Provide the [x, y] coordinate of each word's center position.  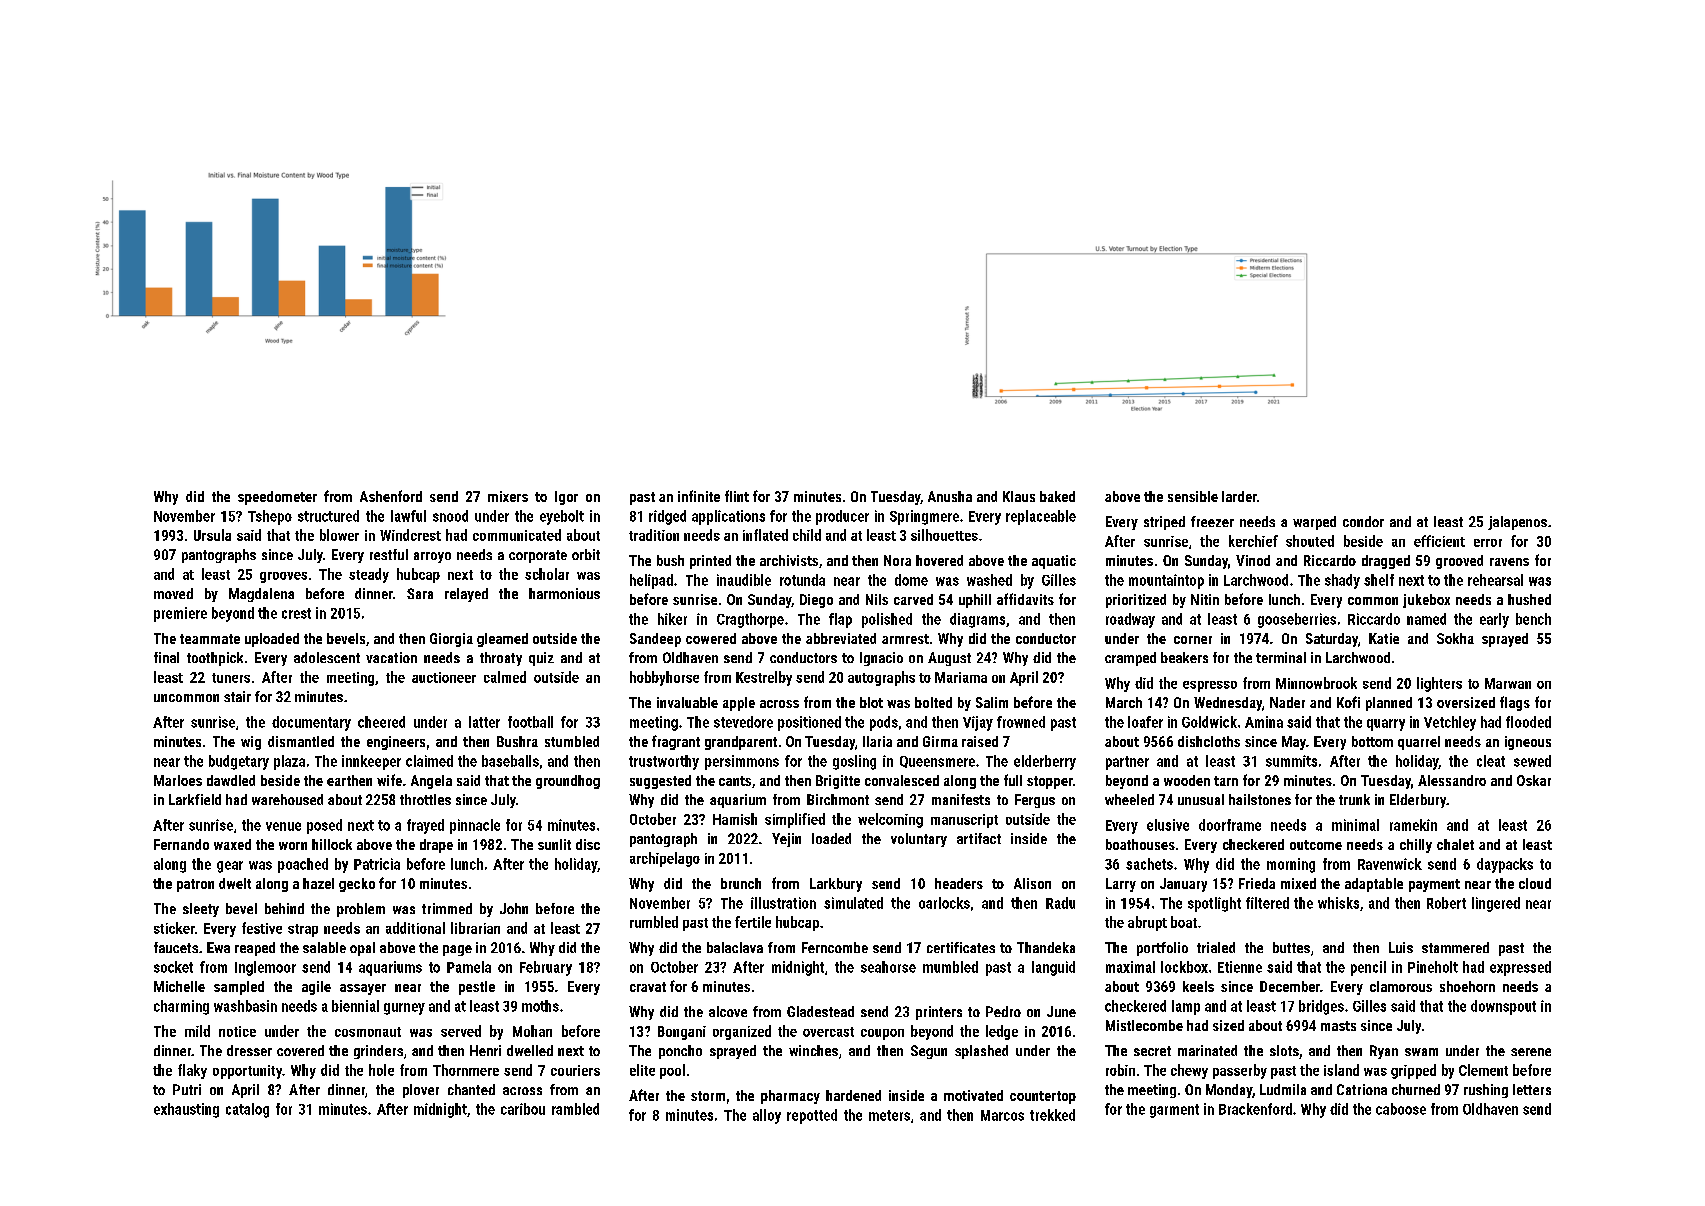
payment [1434, 885]
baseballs [510, 761]
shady [1342, 581]
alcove [728, 1011]
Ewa [218, 947]
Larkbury [836, 885]
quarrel [1419, 743]
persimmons [742, 762]
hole [381, 1070]
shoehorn [1467, 986]
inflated [765, 535]
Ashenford [391, 496]
